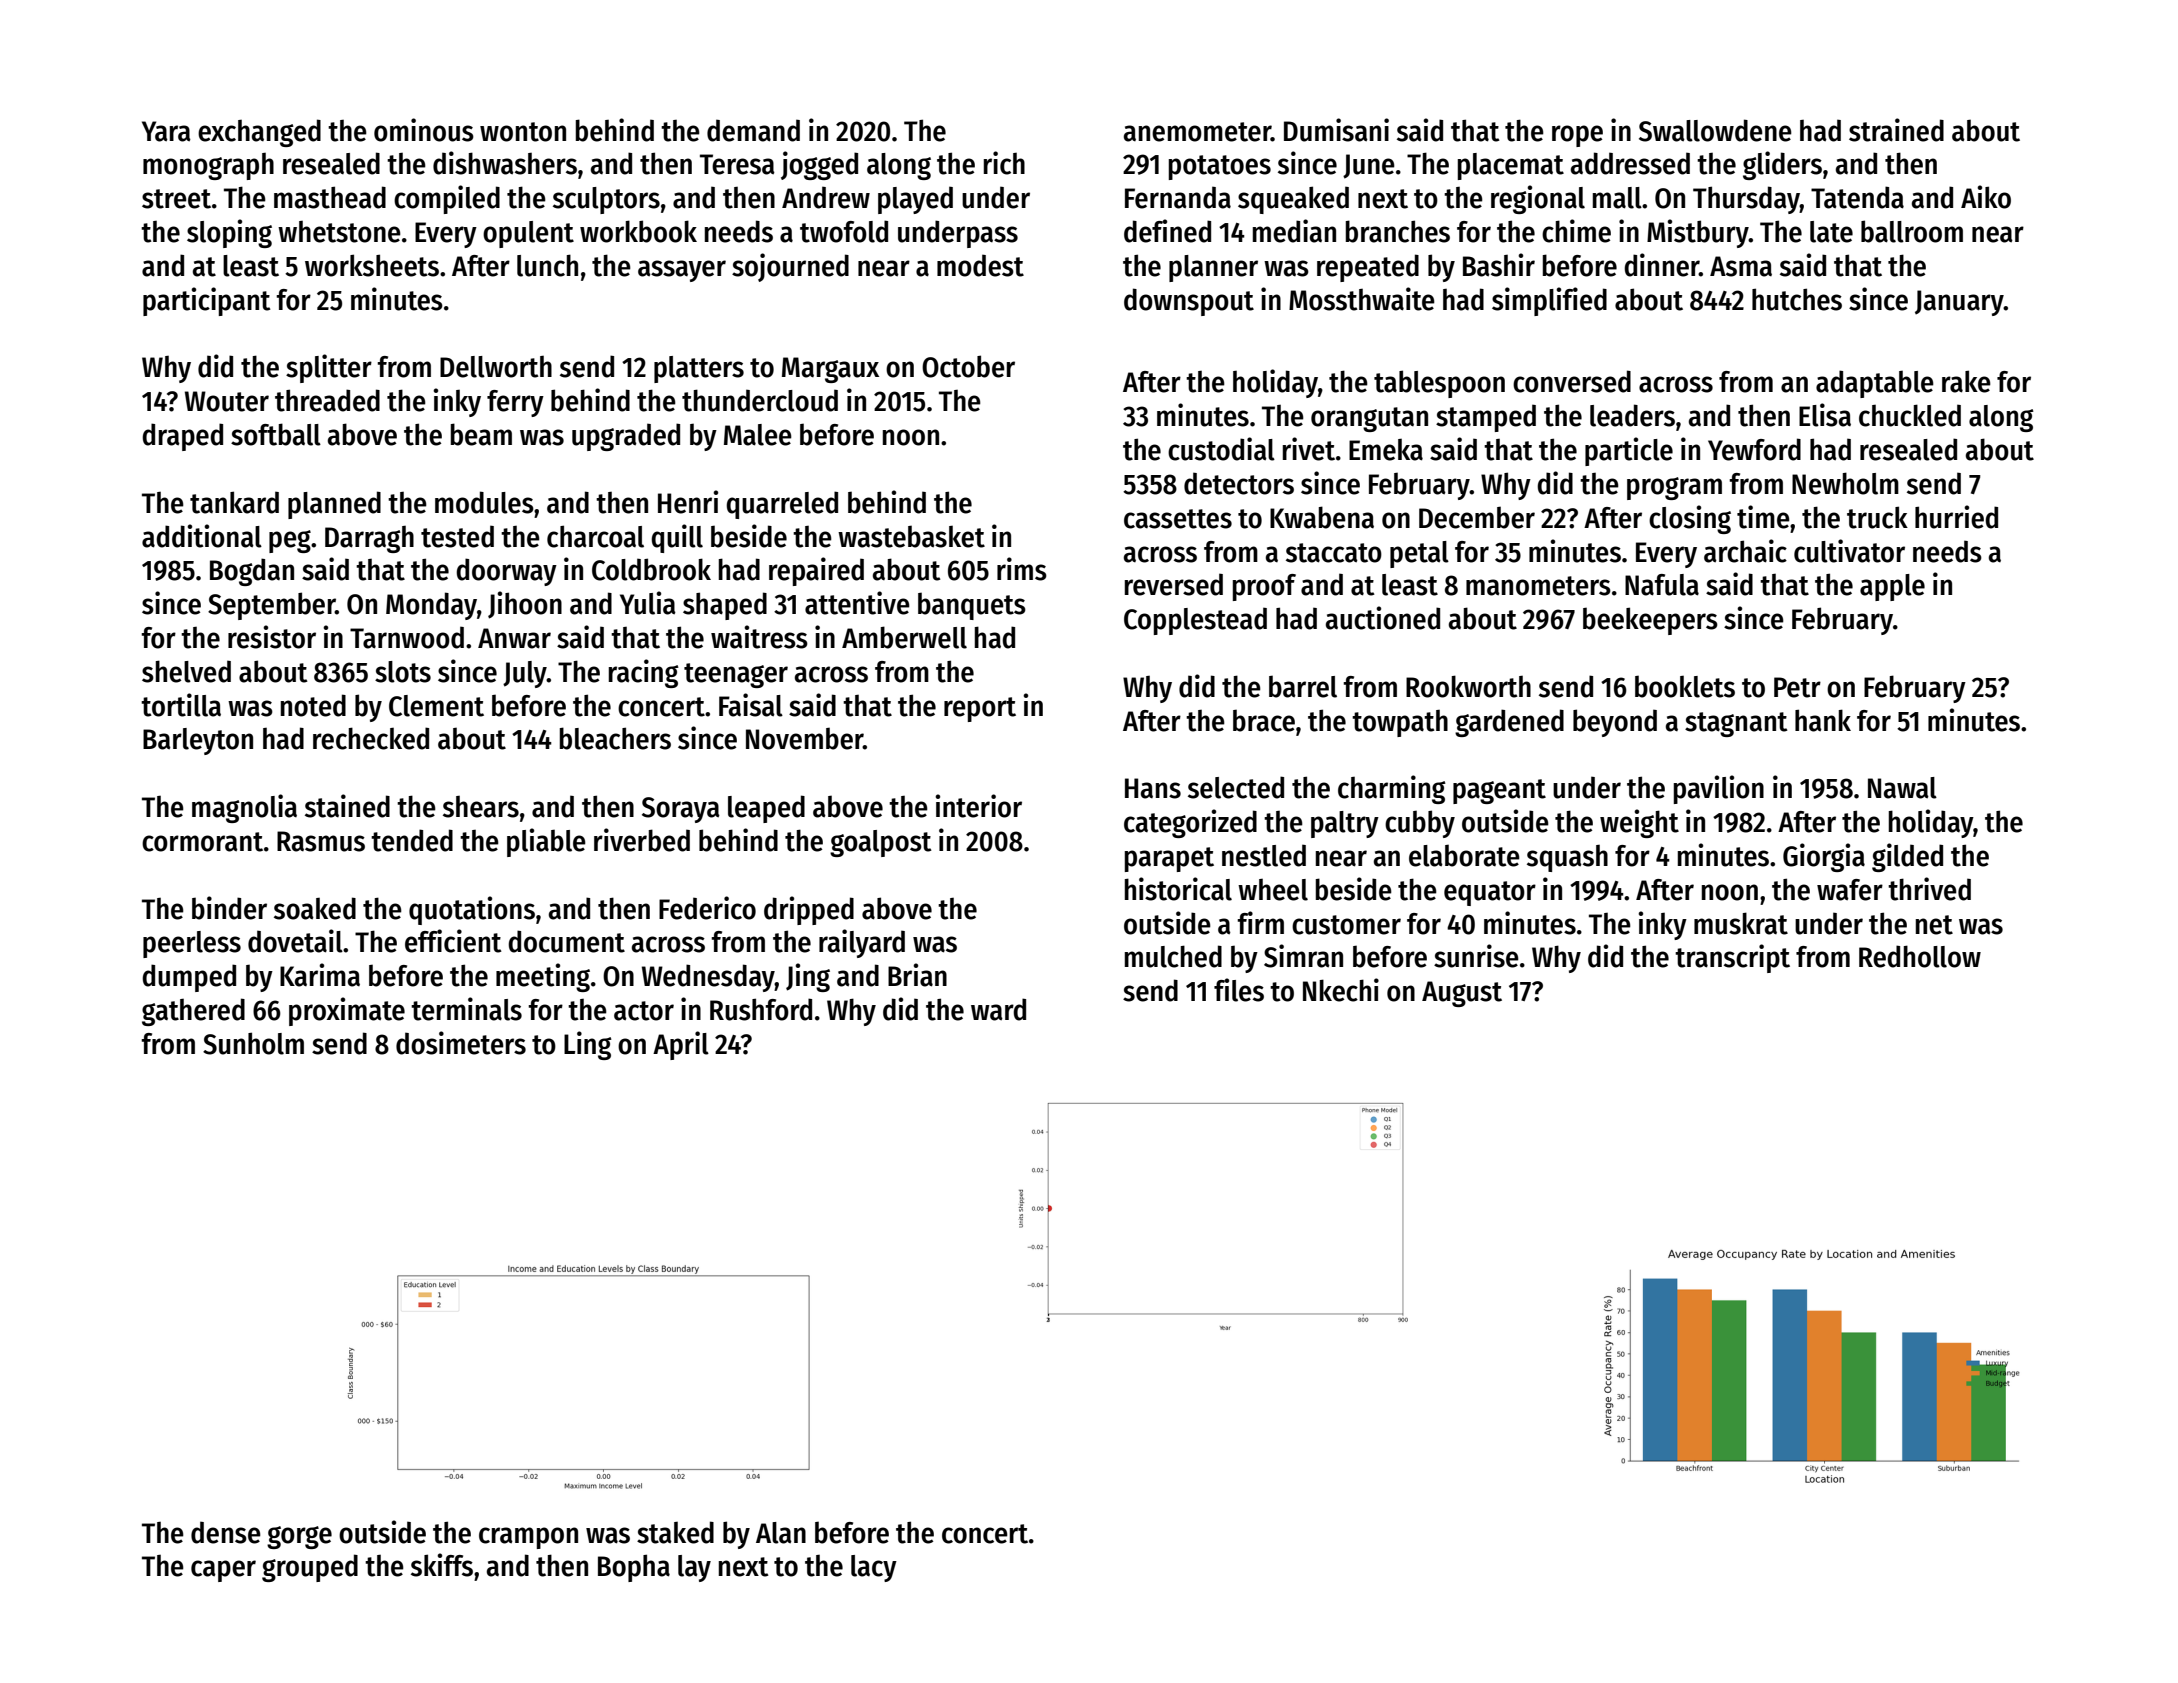 The image size is (2178, 1683). I want to click on dense, so click(226, 1532).
